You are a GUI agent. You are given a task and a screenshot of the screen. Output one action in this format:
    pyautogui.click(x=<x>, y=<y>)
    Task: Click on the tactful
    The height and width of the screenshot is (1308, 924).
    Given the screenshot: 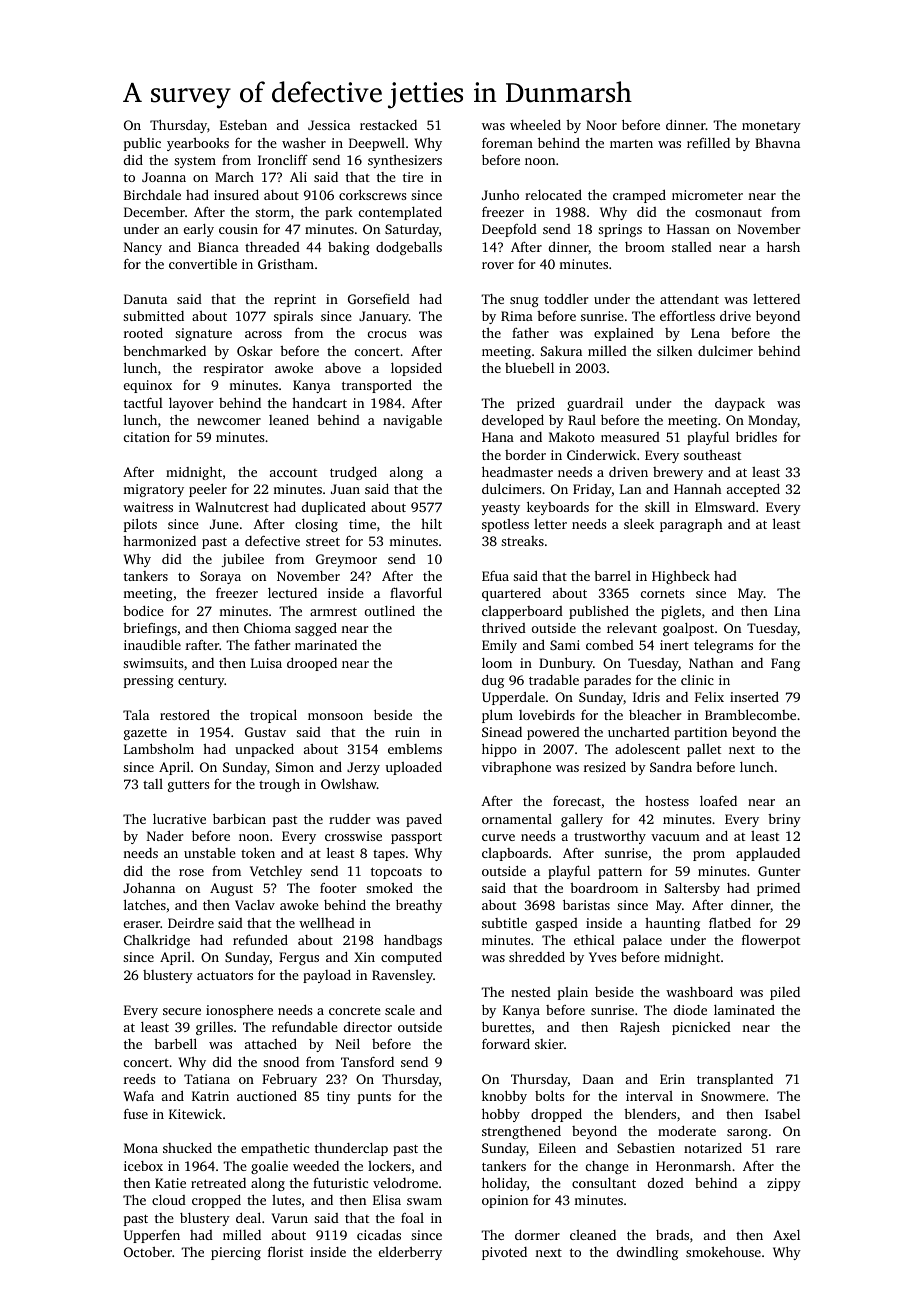 What is the action you would take?
    pyautogui.click(x=143, y=402)
